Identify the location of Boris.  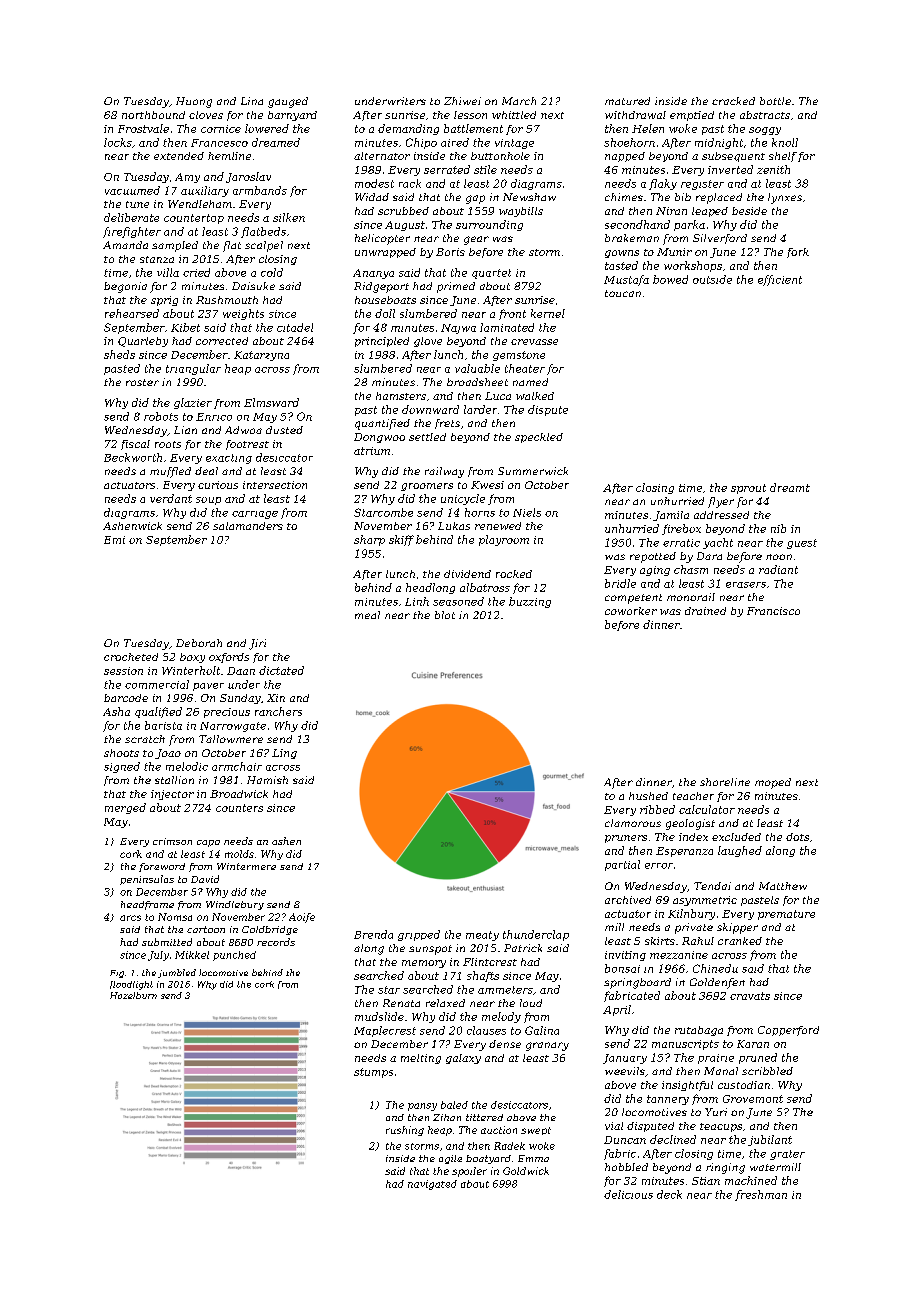
(450, 252).
